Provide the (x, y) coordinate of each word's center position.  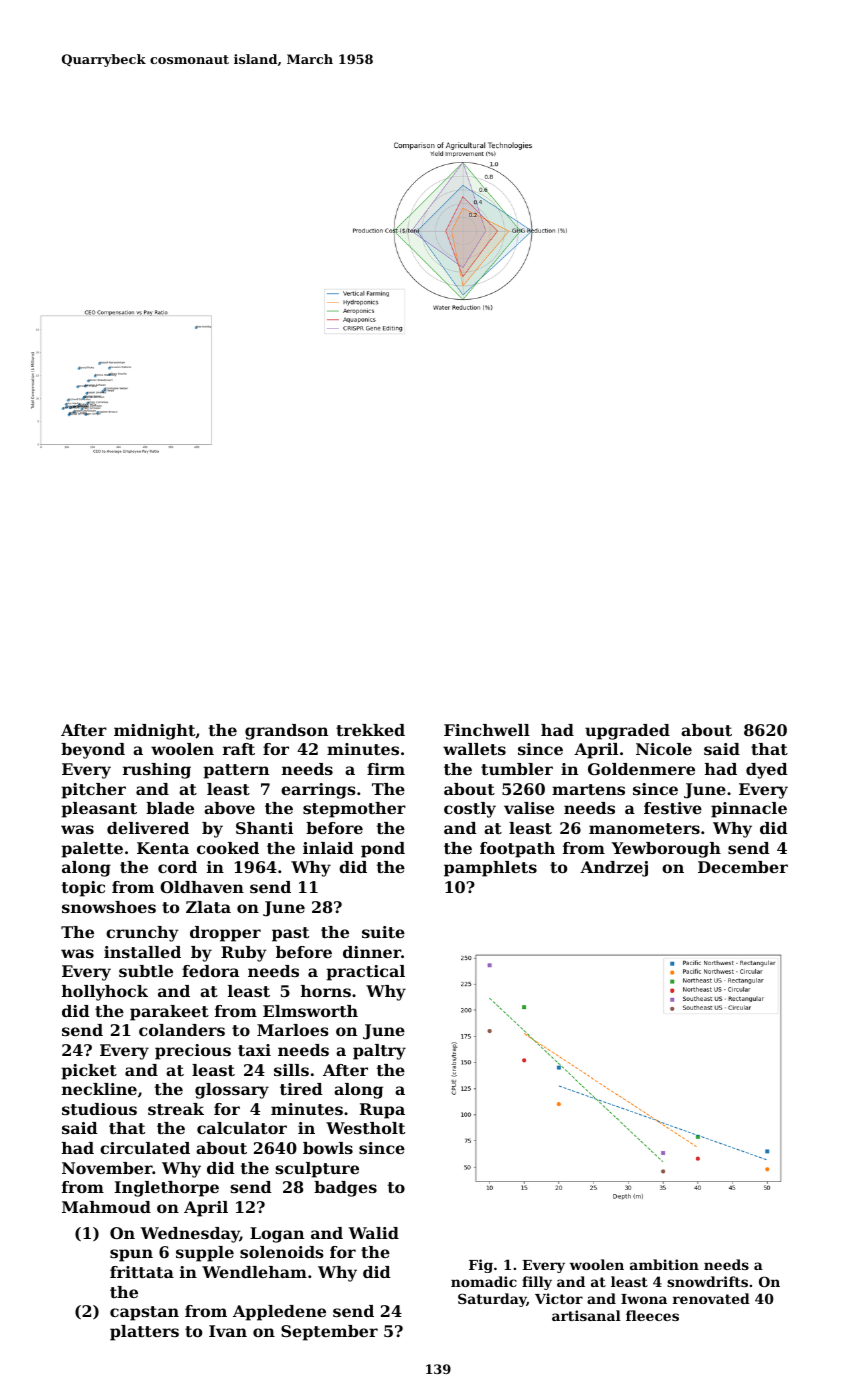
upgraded (627, 732)
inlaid (328, 848)
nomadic (484, 1281)
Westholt (365, 1128)
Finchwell (487, 730)
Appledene (279, 1313)
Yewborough (666, 850)
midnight (154, 732)
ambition (664, 1264)
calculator (242, 1128)
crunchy (142, 934)
